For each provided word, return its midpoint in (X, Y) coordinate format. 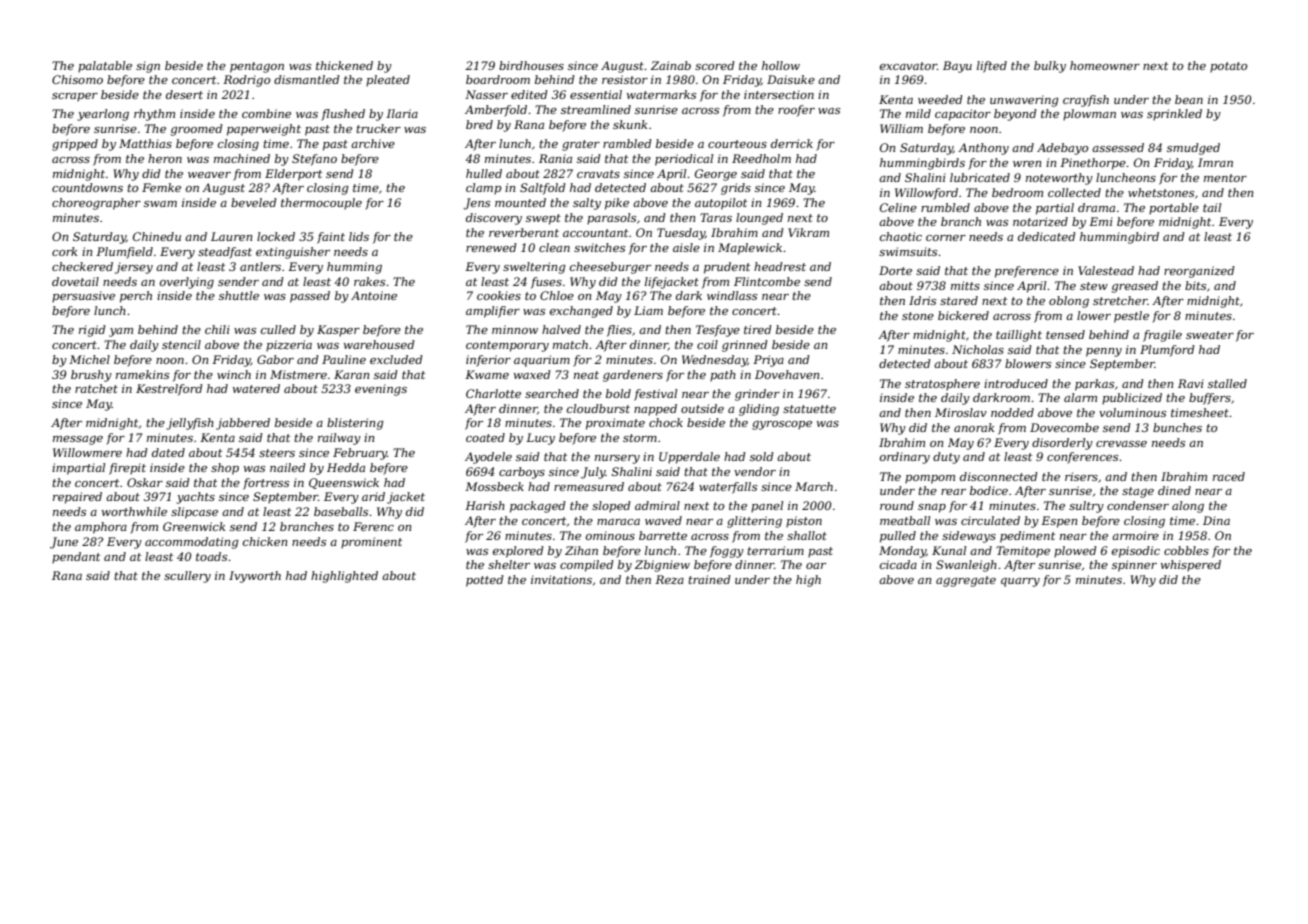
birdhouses (531, 65)
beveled (254, 202)
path (723, 376)
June (64, 543)
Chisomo (77, 79)
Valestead (1106, 270)
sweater (1210, 335)
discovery (494, 219)
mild (918, 113)
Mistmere (298, 374)
